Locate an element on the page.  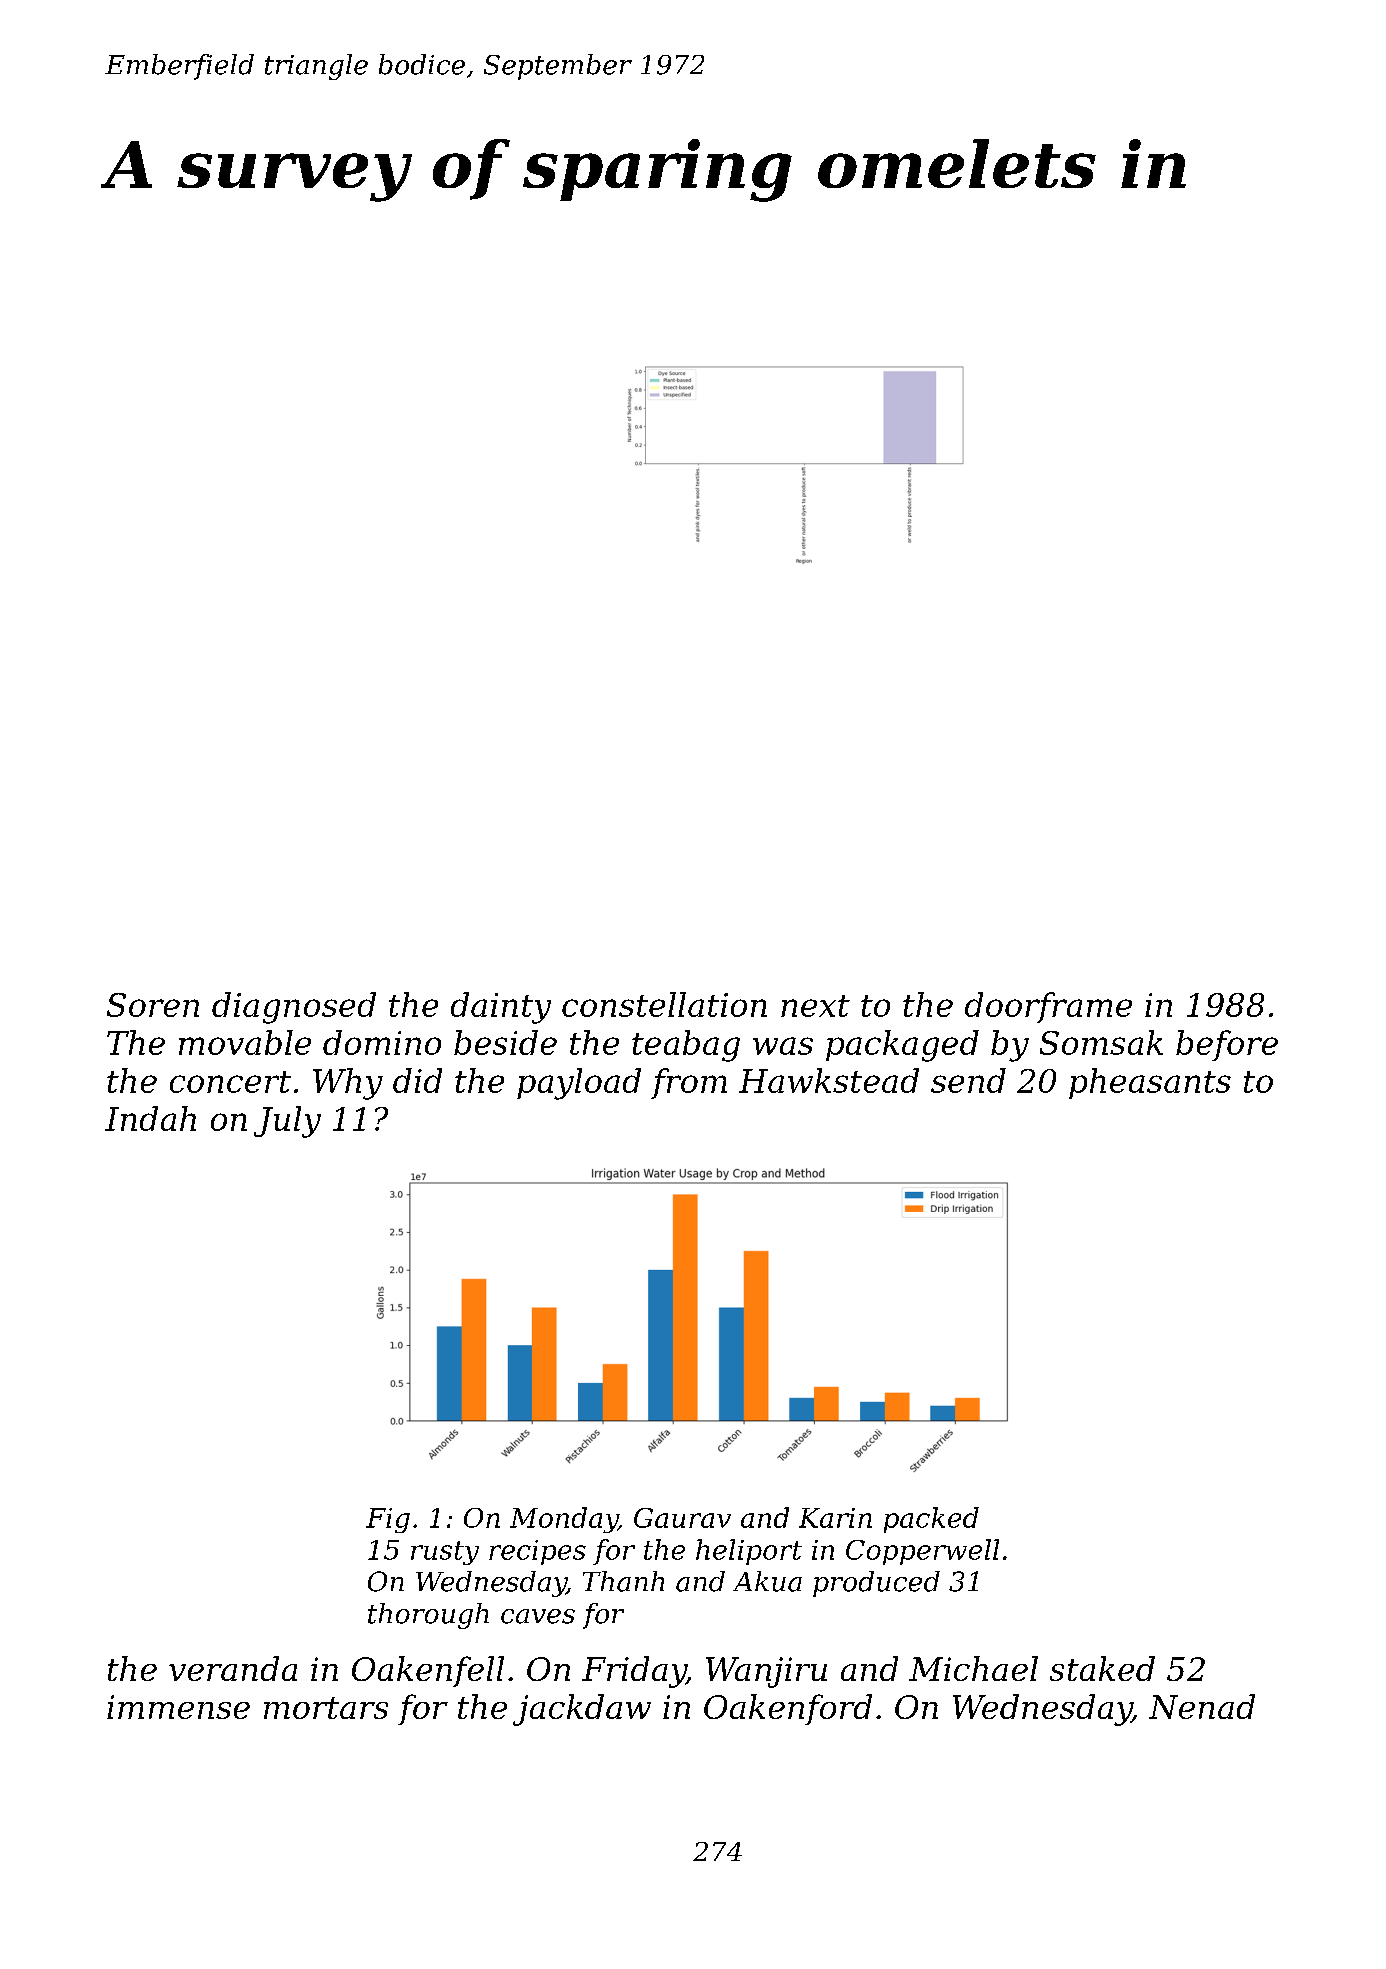
pheasants is located at coordinates (1150, 1083).
